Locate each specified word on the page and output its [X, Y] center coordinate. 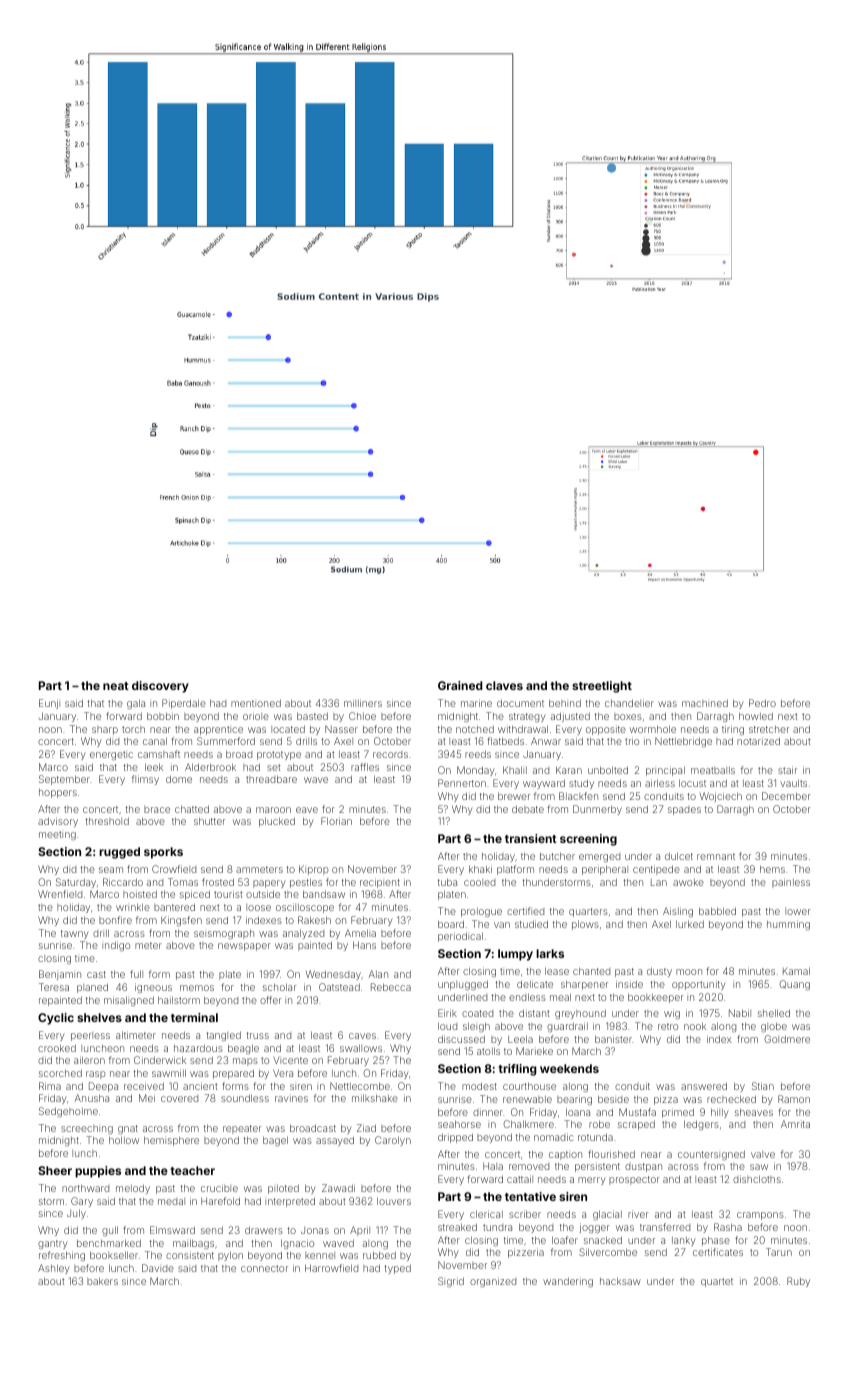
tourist [228, 894]
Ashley [54, 1269]
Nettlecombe [360, 1086]
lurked [690, 924]
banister [613, 1039]
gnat [128, 1129]
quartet [717, 1282]
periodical [460, 937]
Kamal [796, 971]
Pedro [762, 703]
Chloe [362, 716]
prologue [481, 912]
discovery [160, 687]
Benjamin [60, 975]
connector [264, 1268]
